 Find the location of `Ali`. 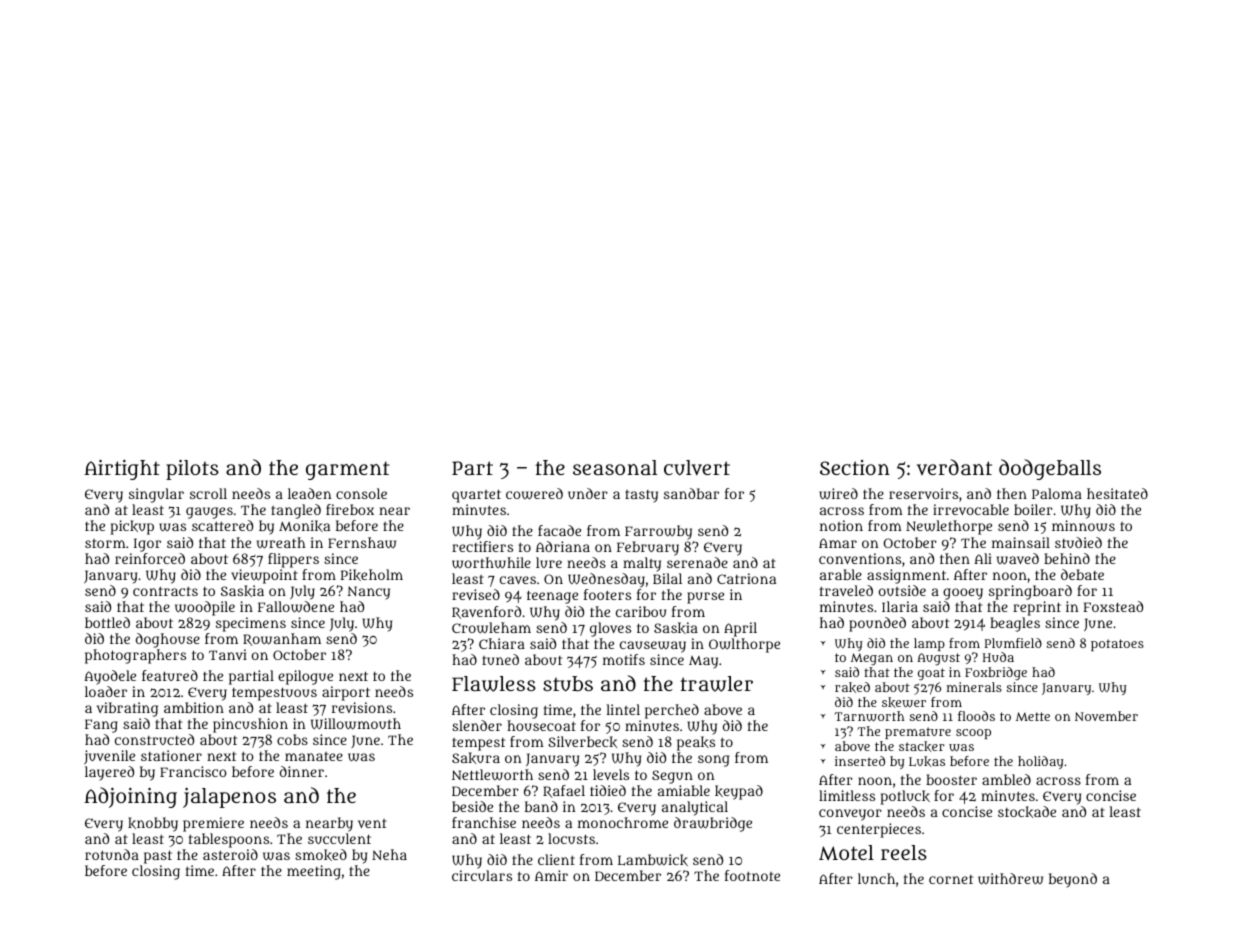

Ali is located at coordinates (983, 558).
